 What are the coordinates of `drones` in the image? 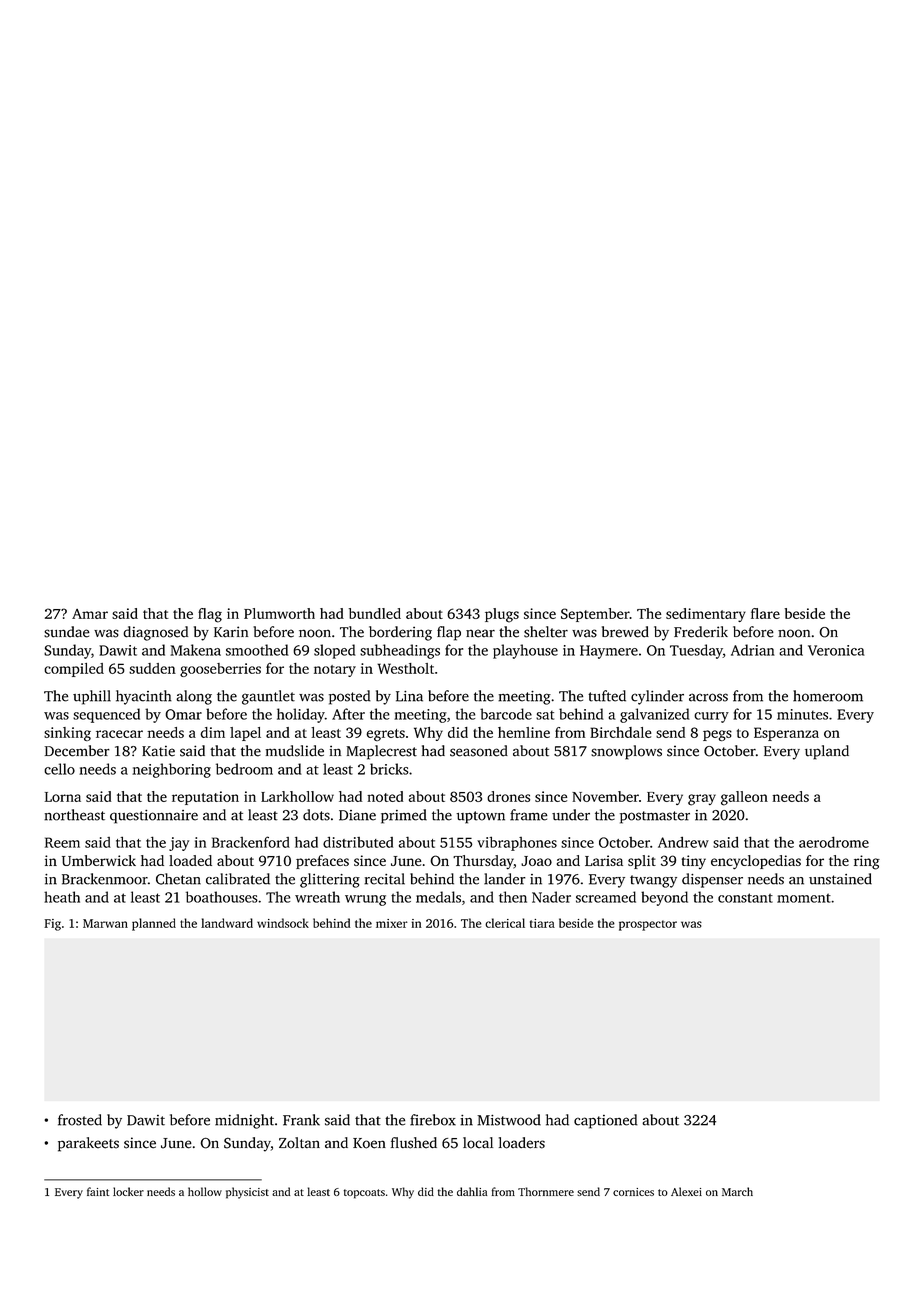 It's located at (508, 796).
